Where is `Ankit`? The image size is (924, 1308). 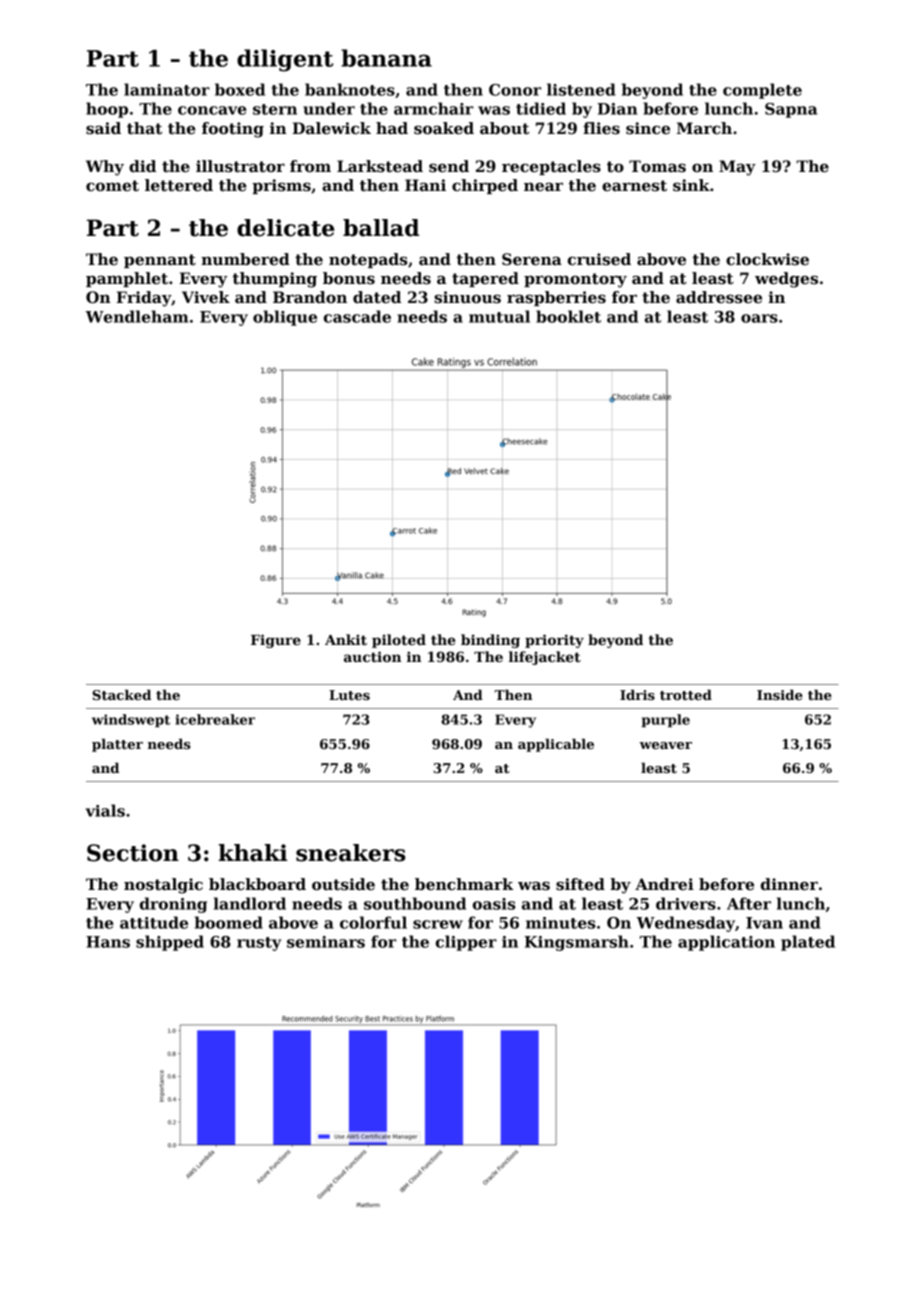 Ankit is located at coordinates (346, 639).
